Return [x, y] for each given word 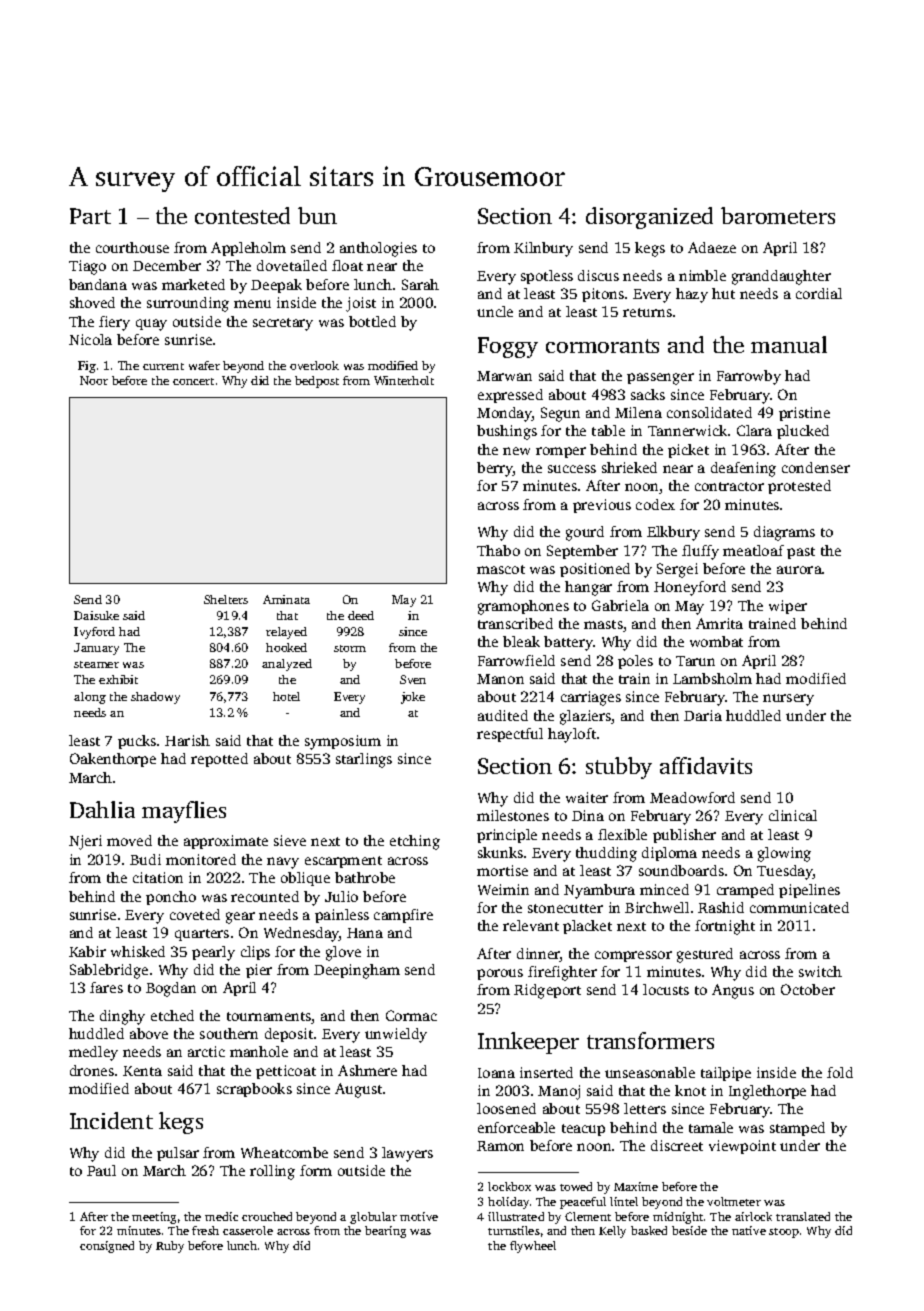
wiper [788, 607]
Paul [101, 1170]
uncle [495, 311]
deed [361, 615]
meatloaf [753, 550]
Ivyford [94, 633]
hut [723, 293]
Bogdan [171, 989]
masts [603, 624]
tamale [711, 1127]
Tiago [87, 267]
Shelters [226, 599]
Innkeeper [528, 1043]
